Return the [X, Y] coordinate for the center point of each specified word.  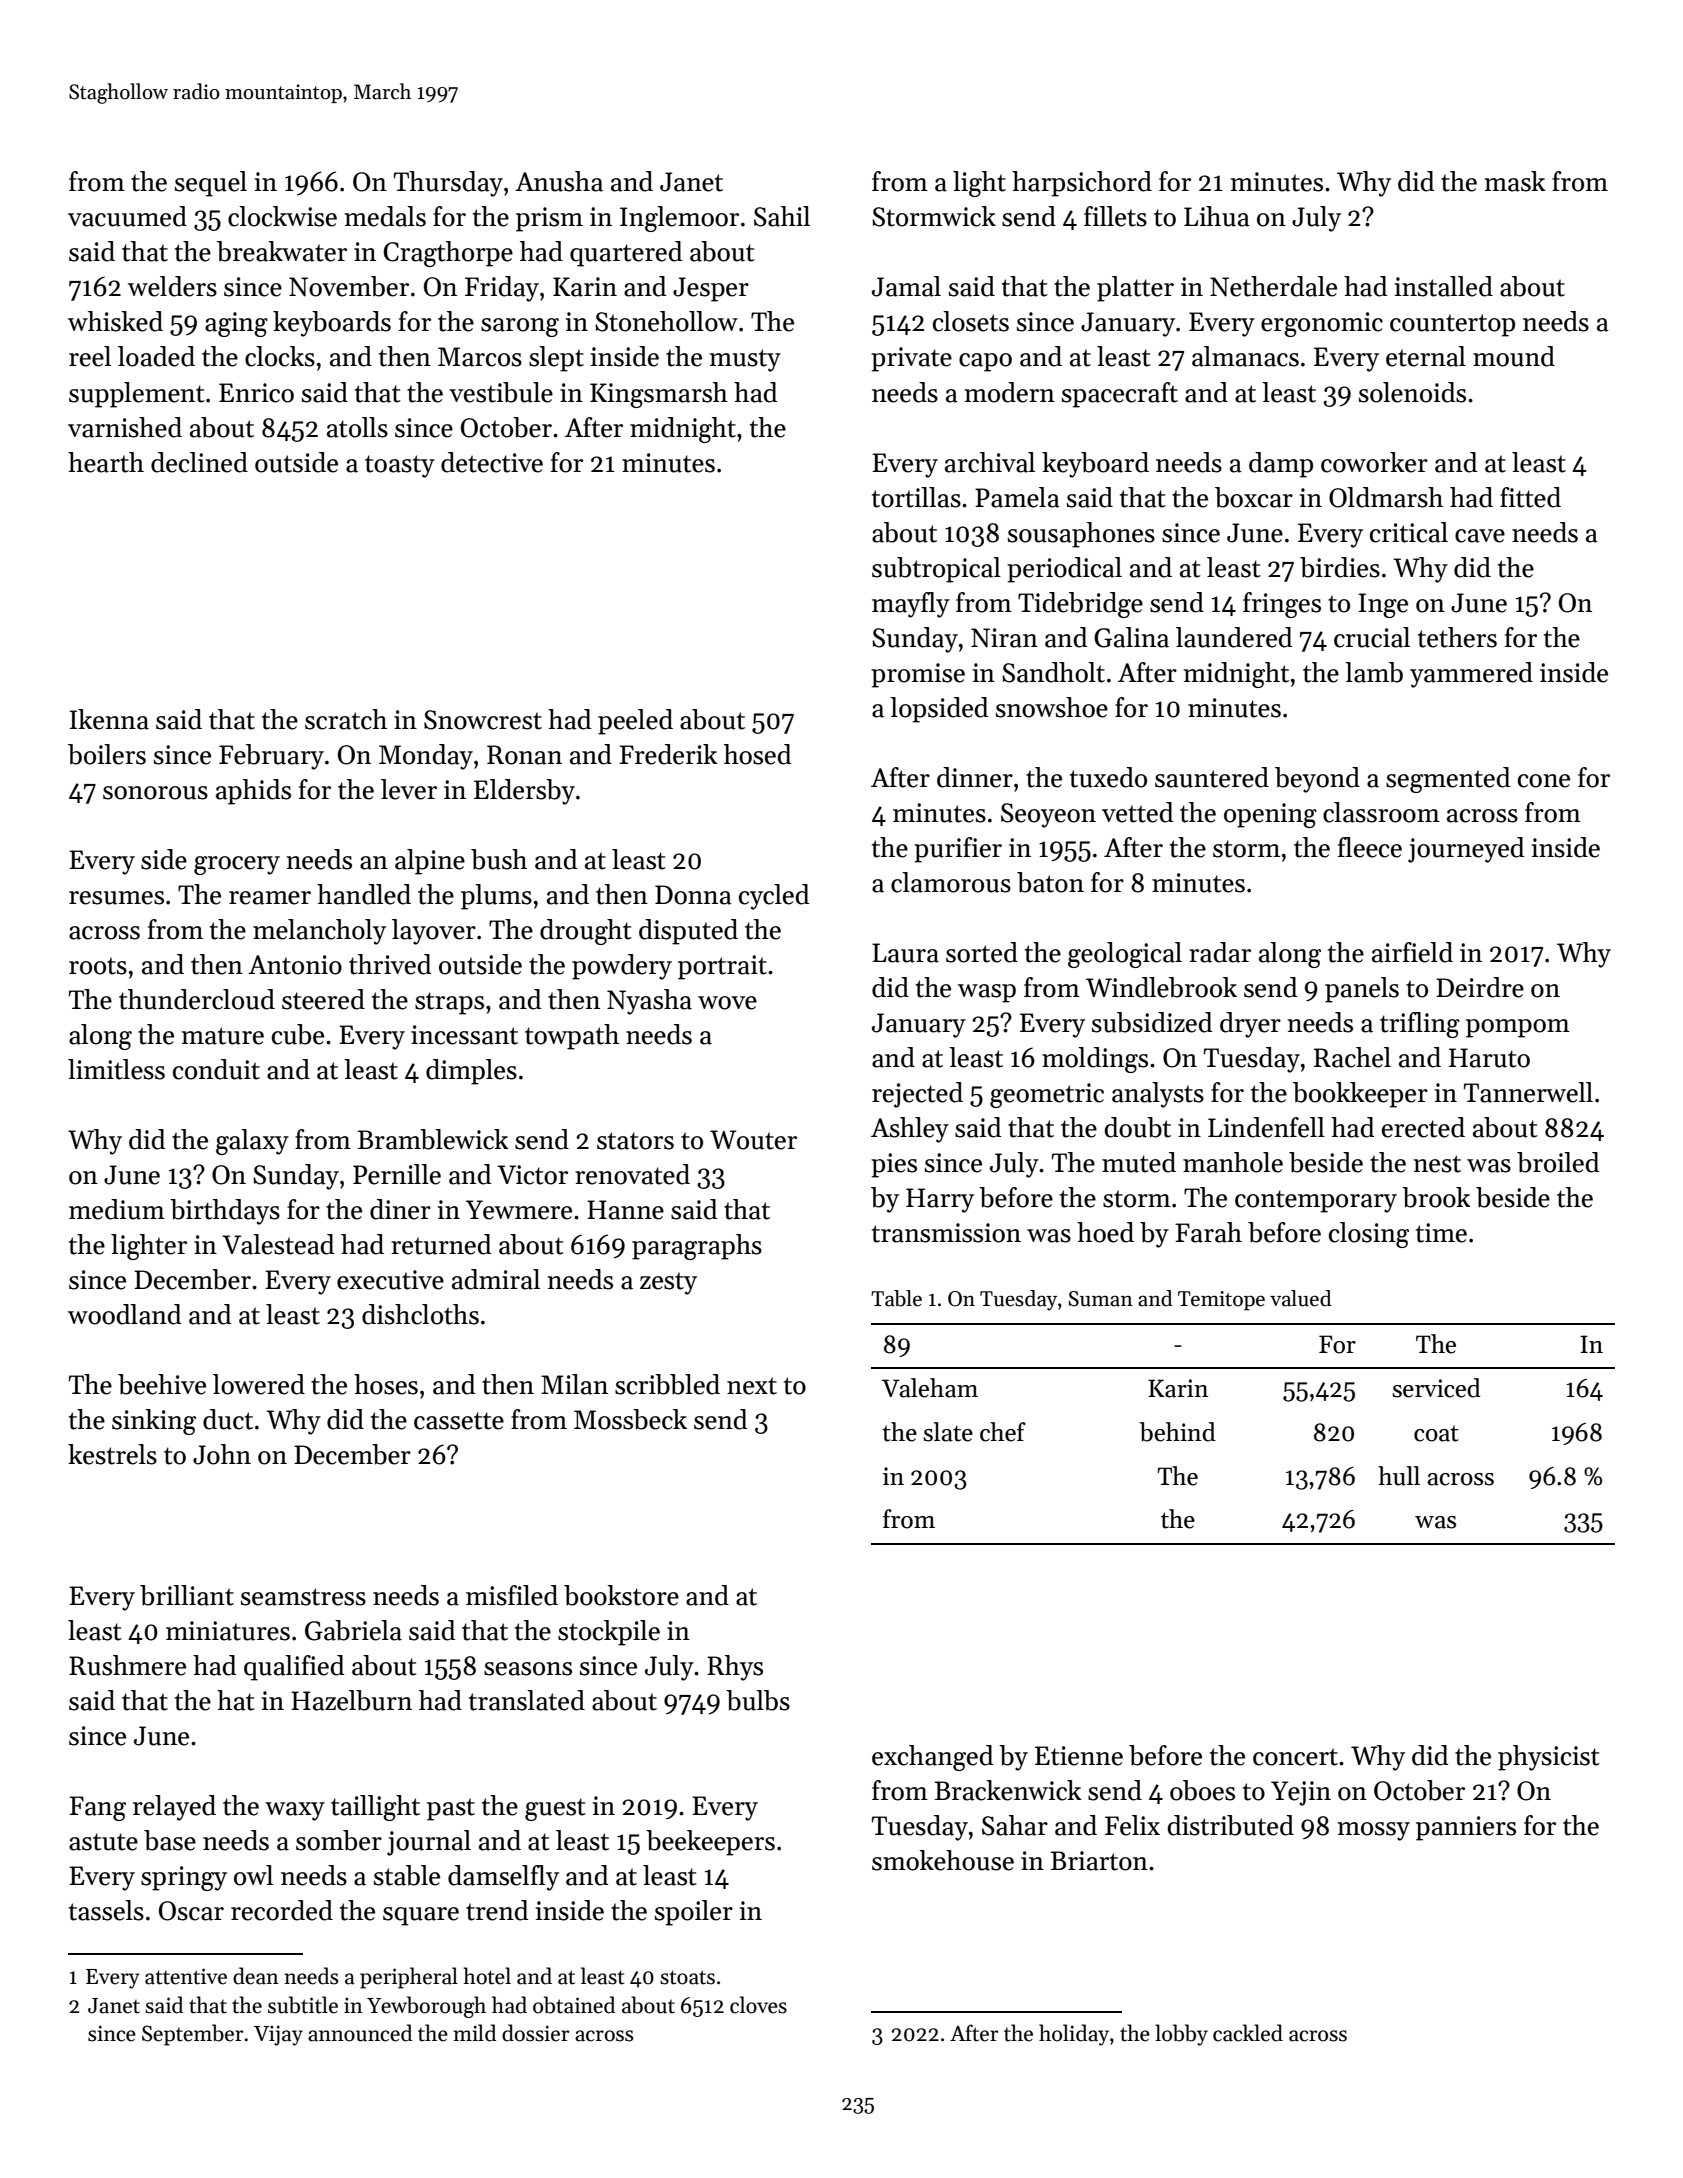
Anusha [559, 181]
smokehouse [943, 1860]
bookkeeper [1360, 1095]
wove [727, 1003]
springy [184, 1878]
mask [1514, 181]
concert [1295, 1757]
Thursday [448, 184]
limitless [116, 1069]
